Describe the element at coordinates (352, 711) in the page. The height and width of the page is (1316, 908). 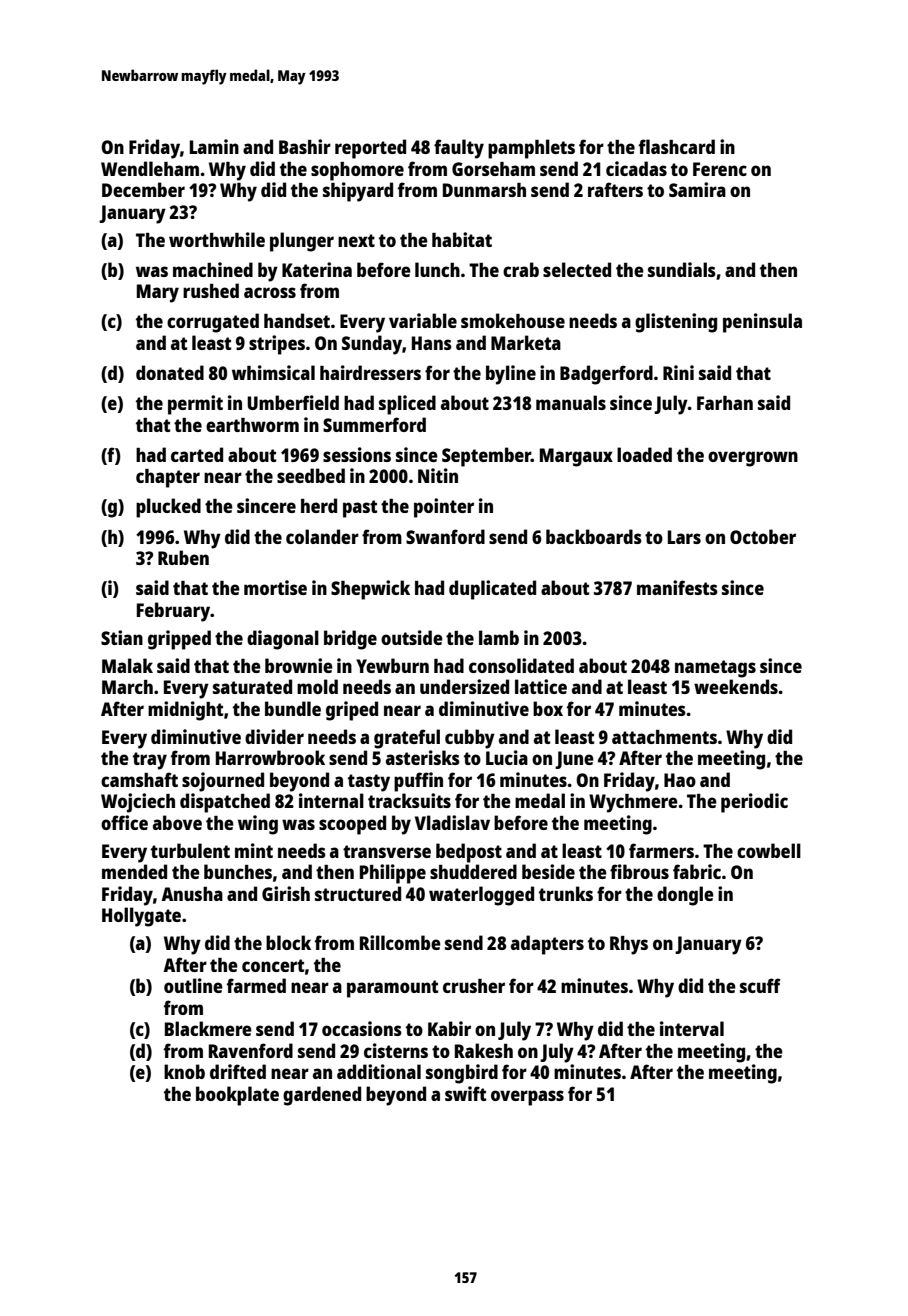
I see `griped` at that location.
